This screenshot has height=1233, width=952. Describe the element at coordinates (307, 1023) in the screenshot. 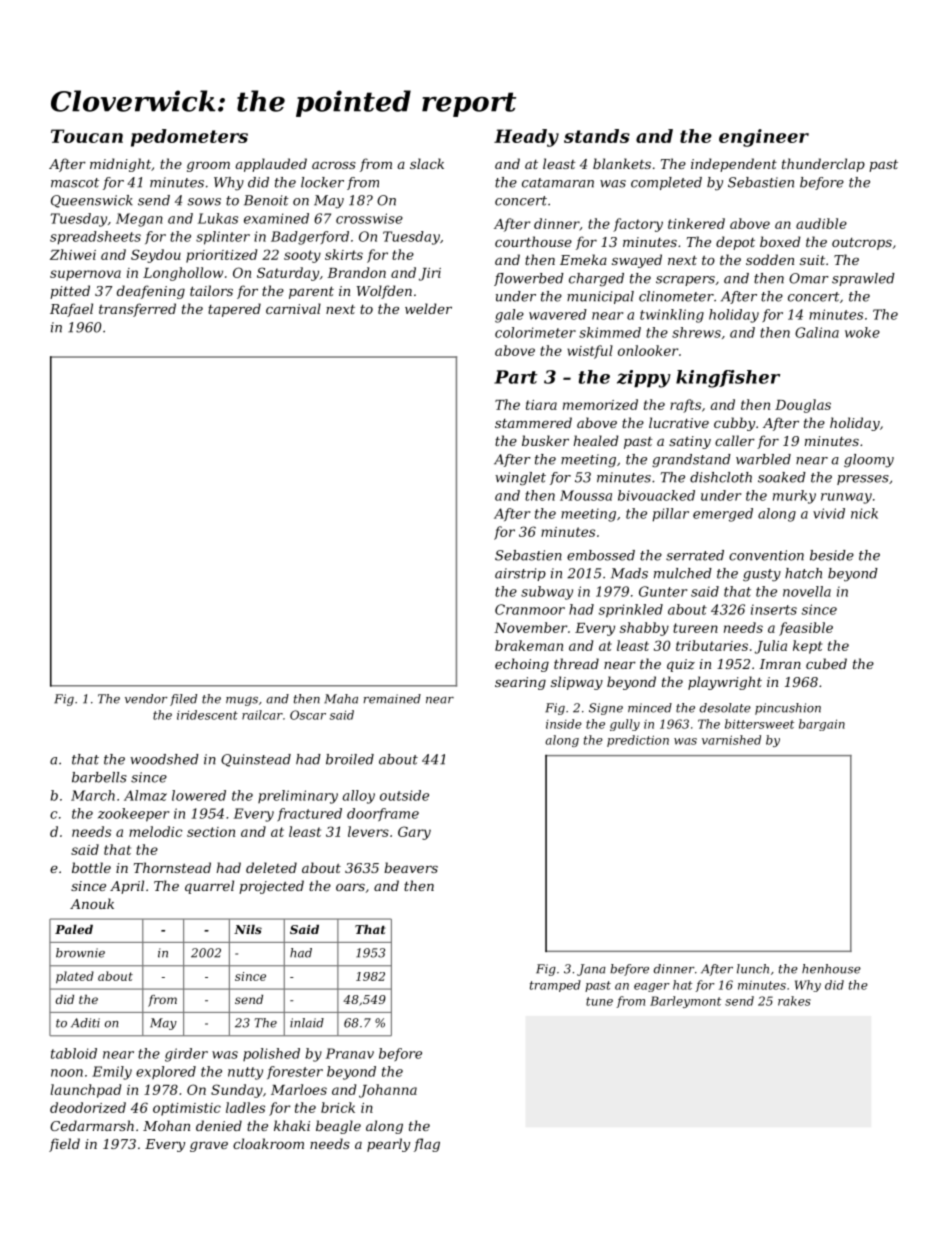

I see `inlaid` at that location.
